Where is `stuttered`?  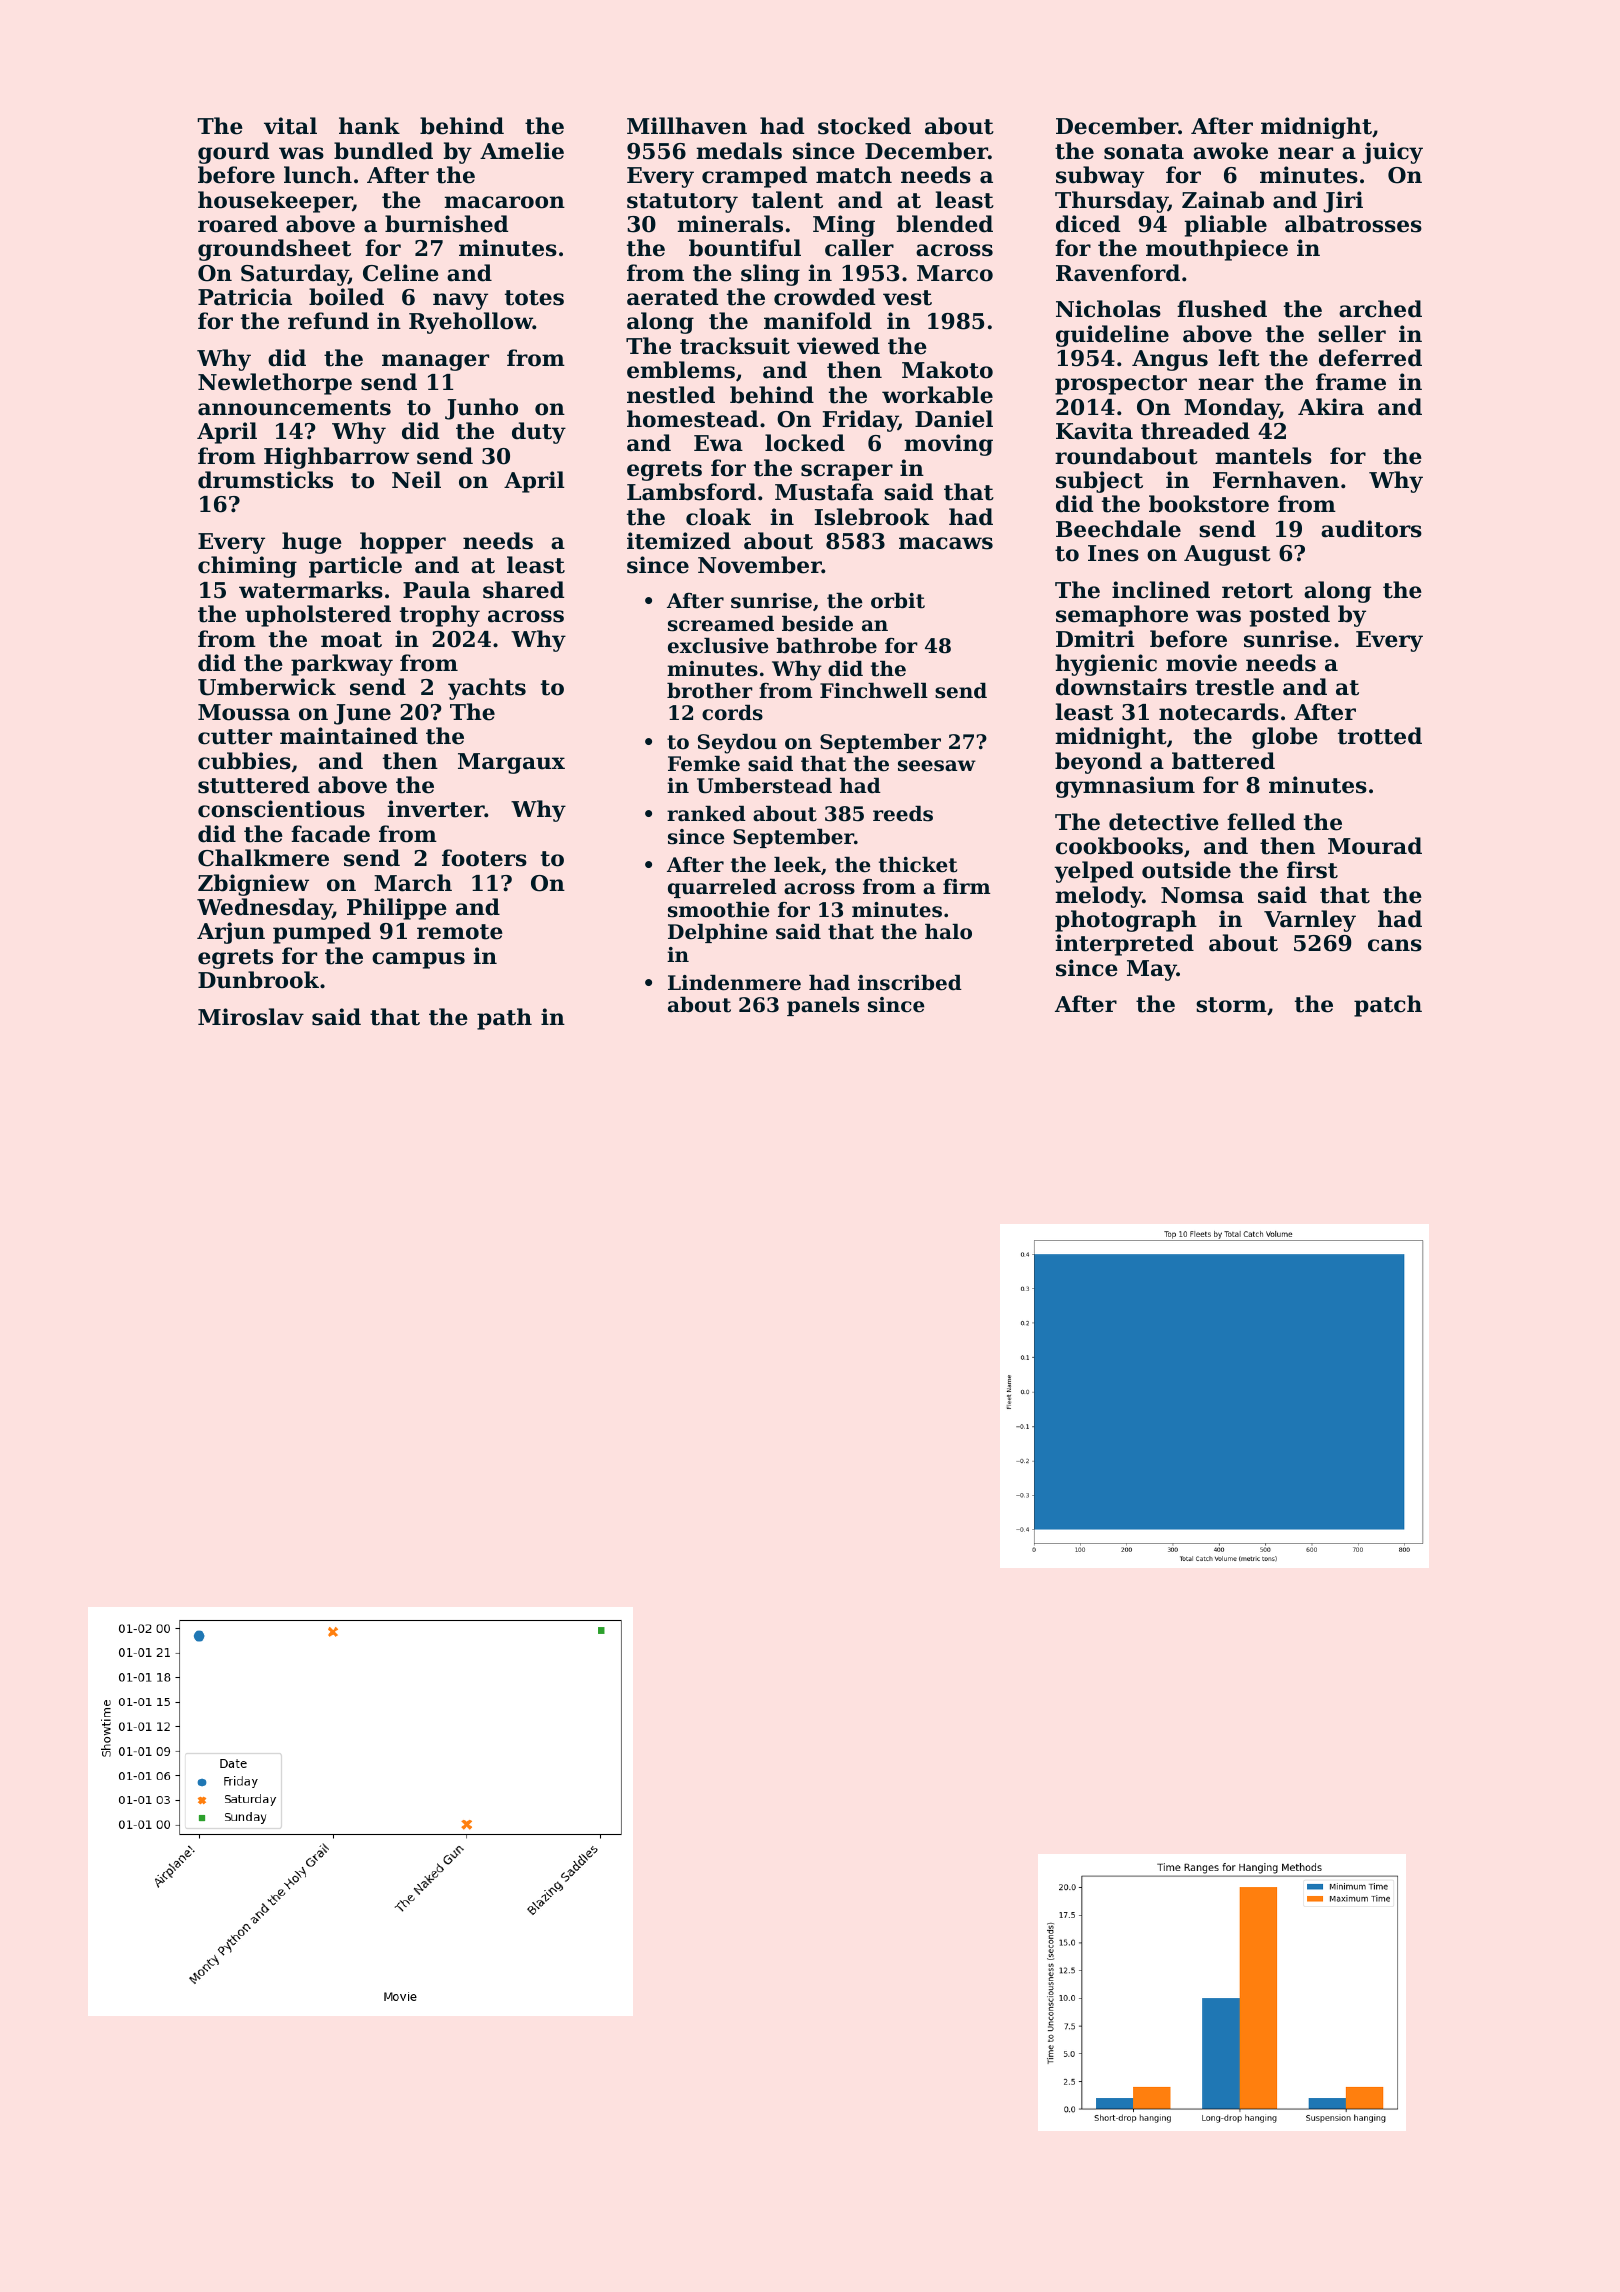 stuttered is located at coordinates (254, 785).
